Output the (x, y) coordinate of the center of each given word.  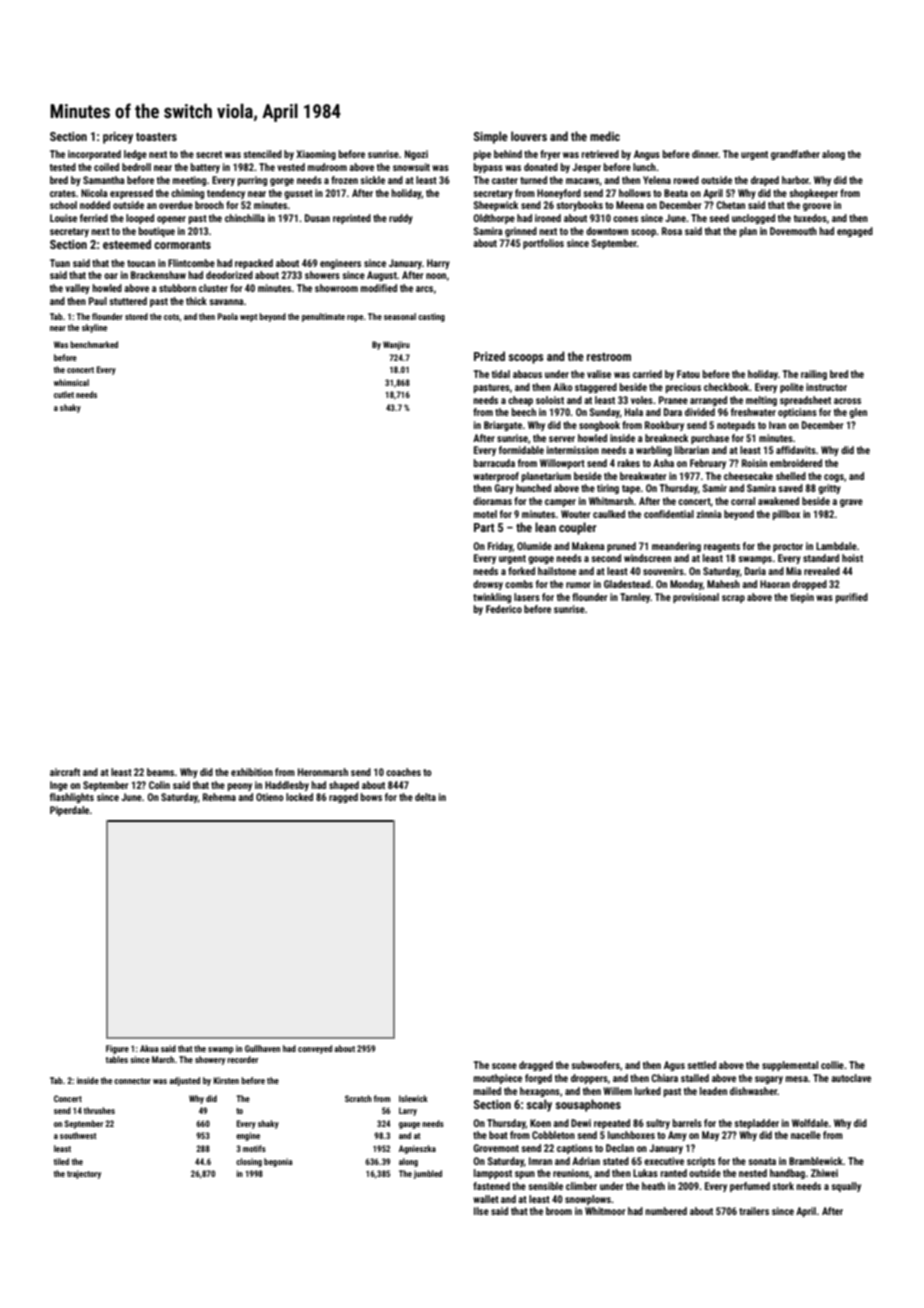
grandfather (795, 155)
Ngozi (416, 155)
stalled (695, 1078)
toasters (156, 137)
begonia (278, 1162)
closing (249, 1162)
